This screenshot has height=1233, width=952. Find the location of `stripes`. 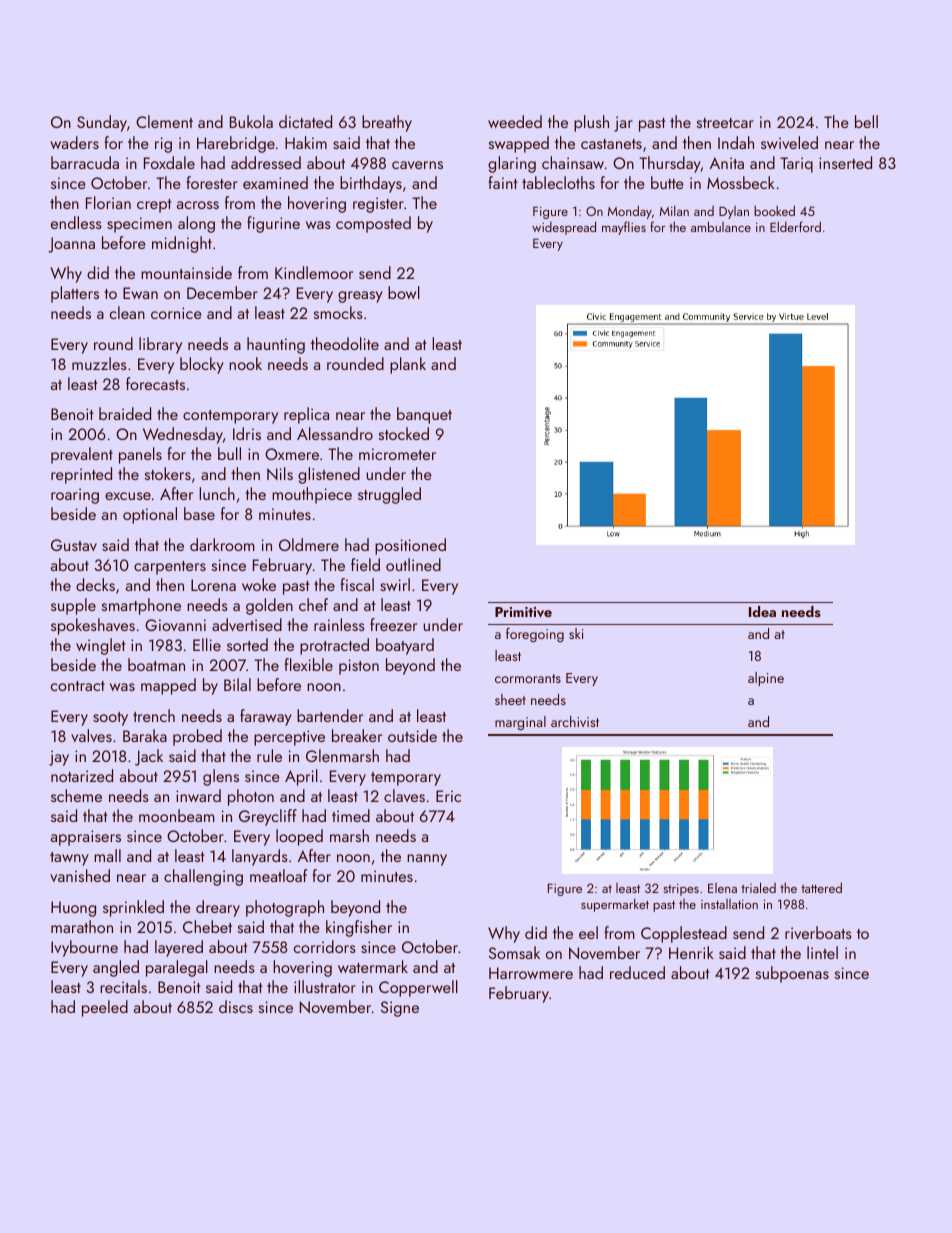

stripes is located at coordinates (681, 890).
